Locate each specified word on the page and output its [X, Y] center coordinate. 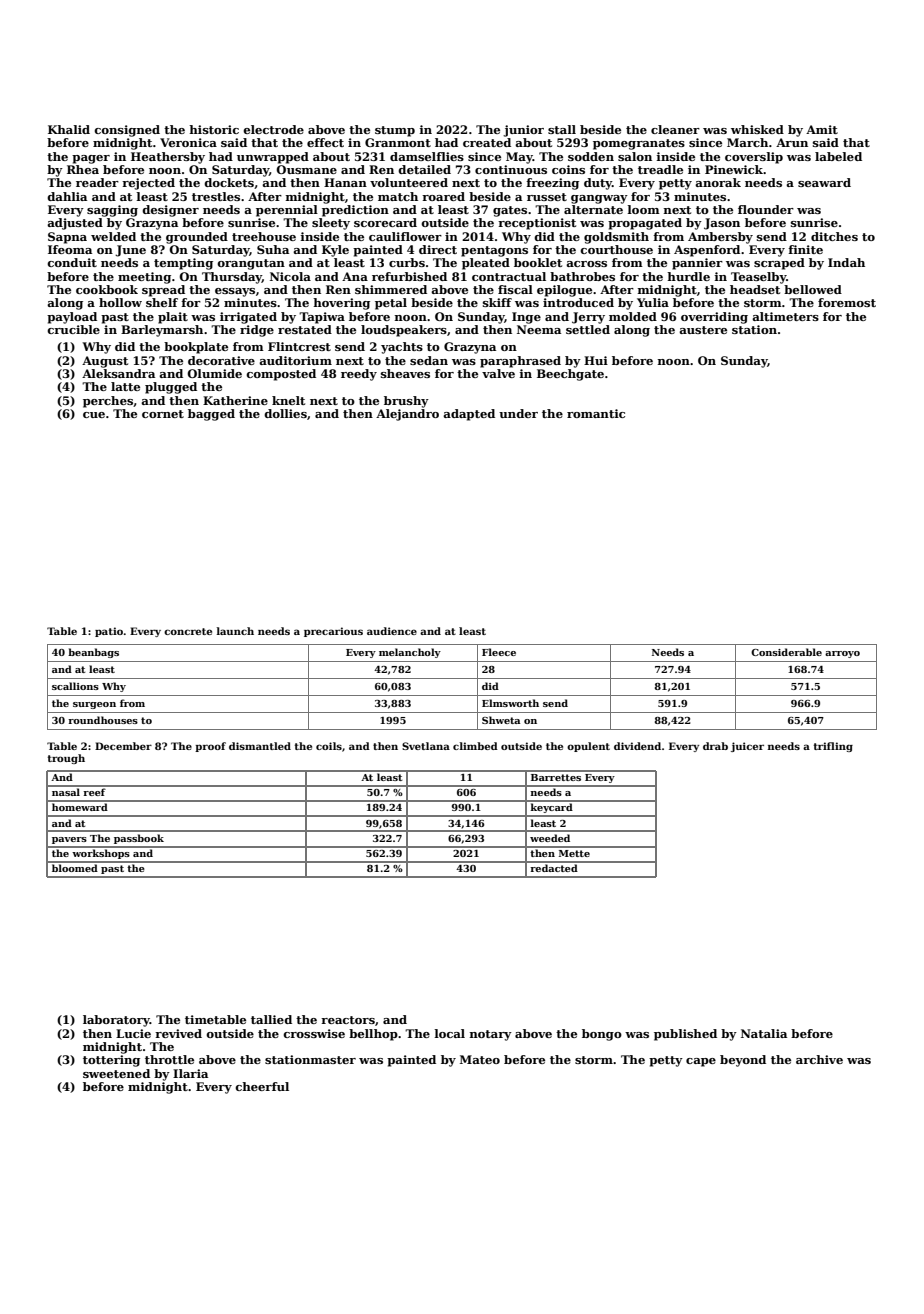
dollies [285, 413]
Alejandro [407, 415]
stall [562, 129]
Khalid [69, 129]
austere [703, 330]
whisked [757, 129]
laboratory [116, 1021]
